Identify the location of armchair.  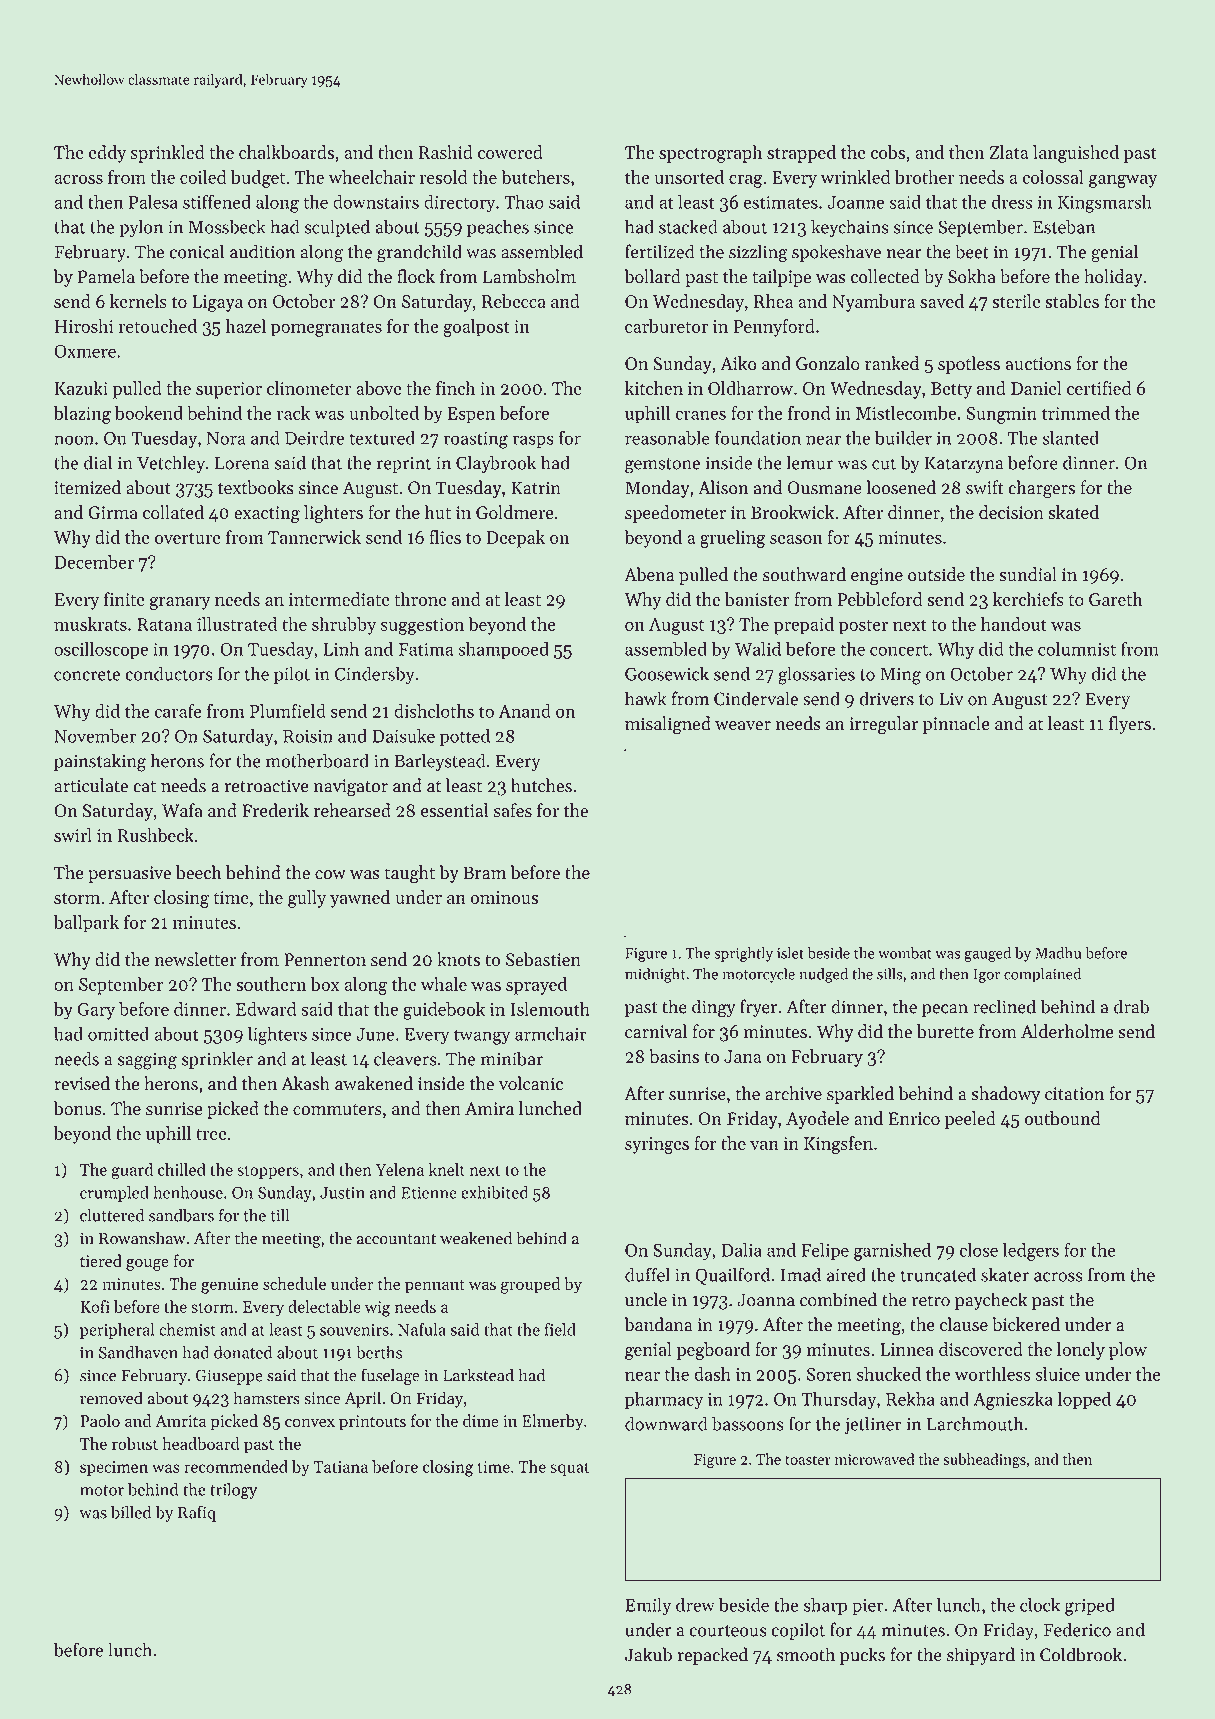
(551, 1034).
